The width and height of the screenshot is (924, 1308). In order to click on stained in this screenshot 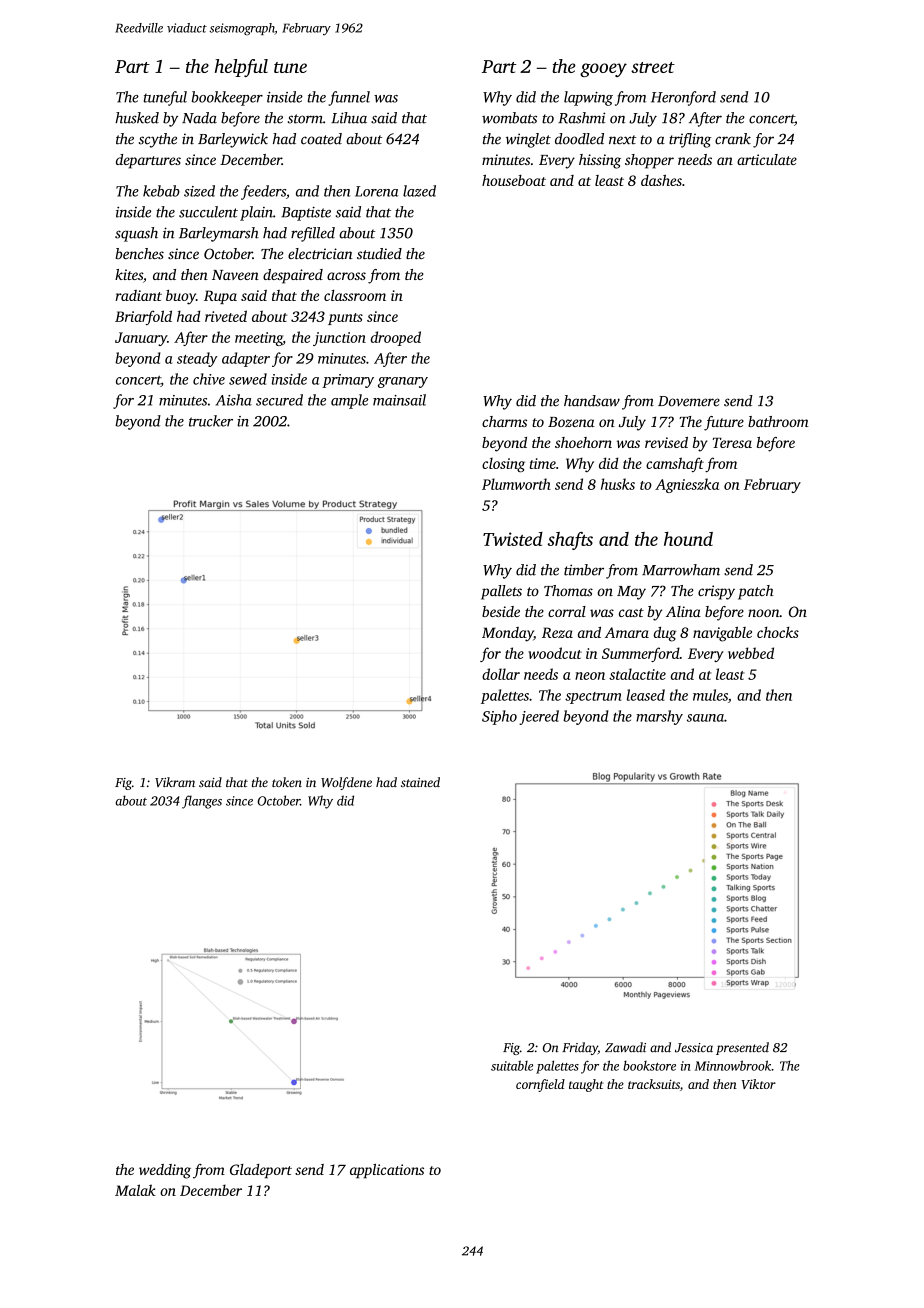, I will do `click(420, 782)`.
